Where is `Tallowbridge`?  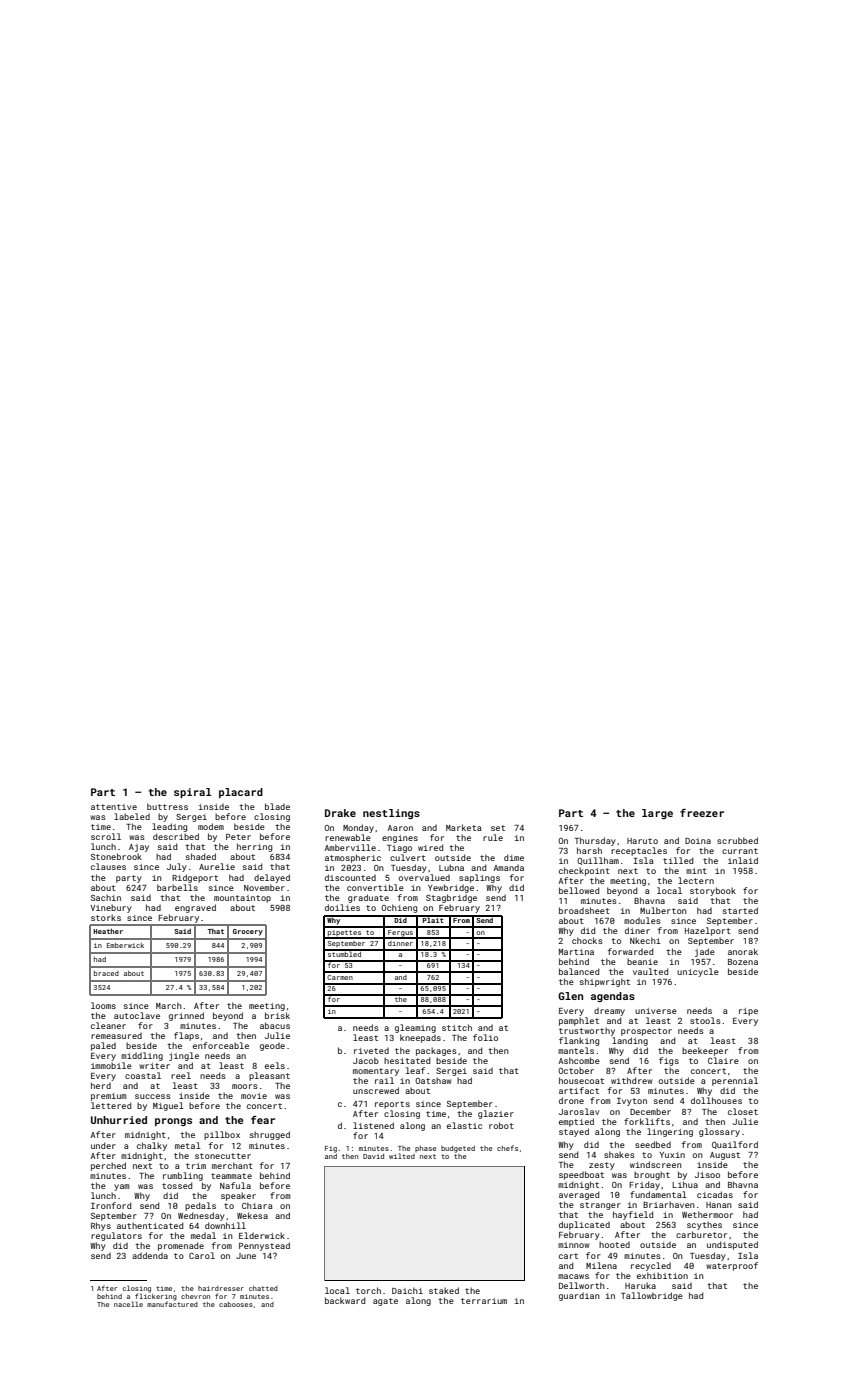 Tallowbridge is located at coordinates (652, 1296).
